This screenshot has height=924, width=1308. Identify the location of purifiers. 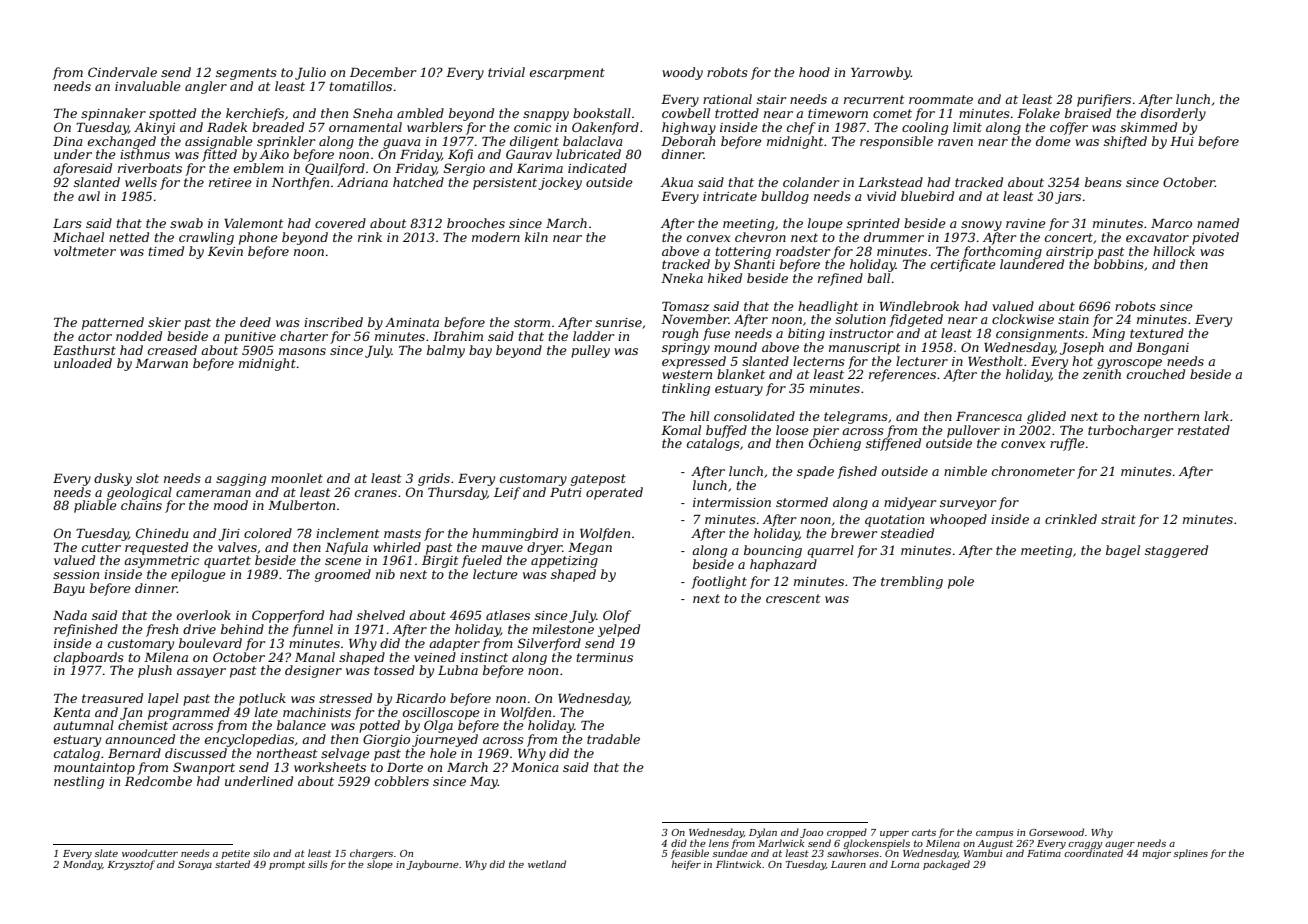
(1104, 100).
